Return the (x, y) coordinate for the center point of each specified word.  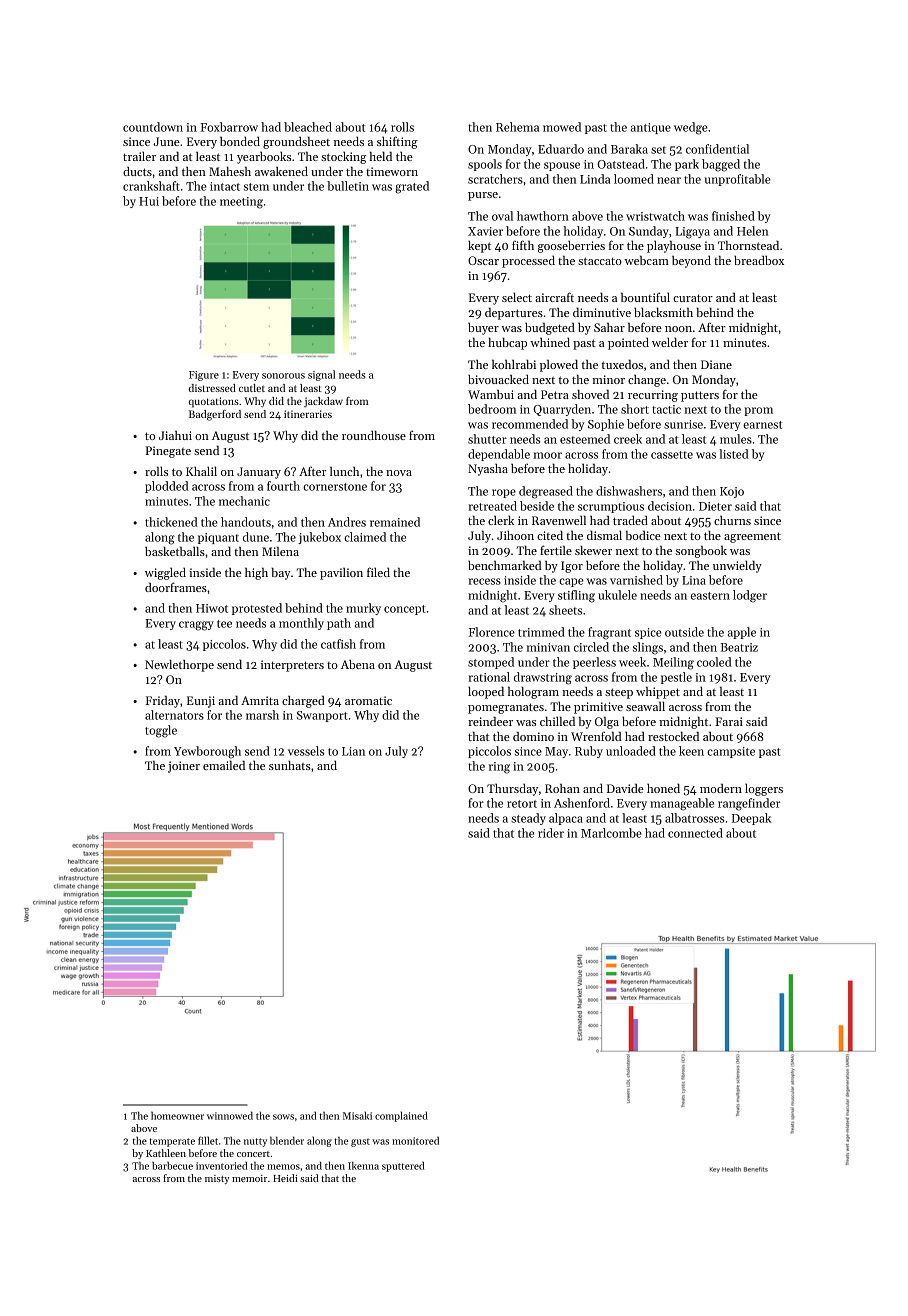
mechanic (244, 501)
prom (758, 411)
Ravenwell (559, 520)
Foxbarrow (229, 127)
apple (742, 633)
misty (217, 1179)
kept (479, 246)
